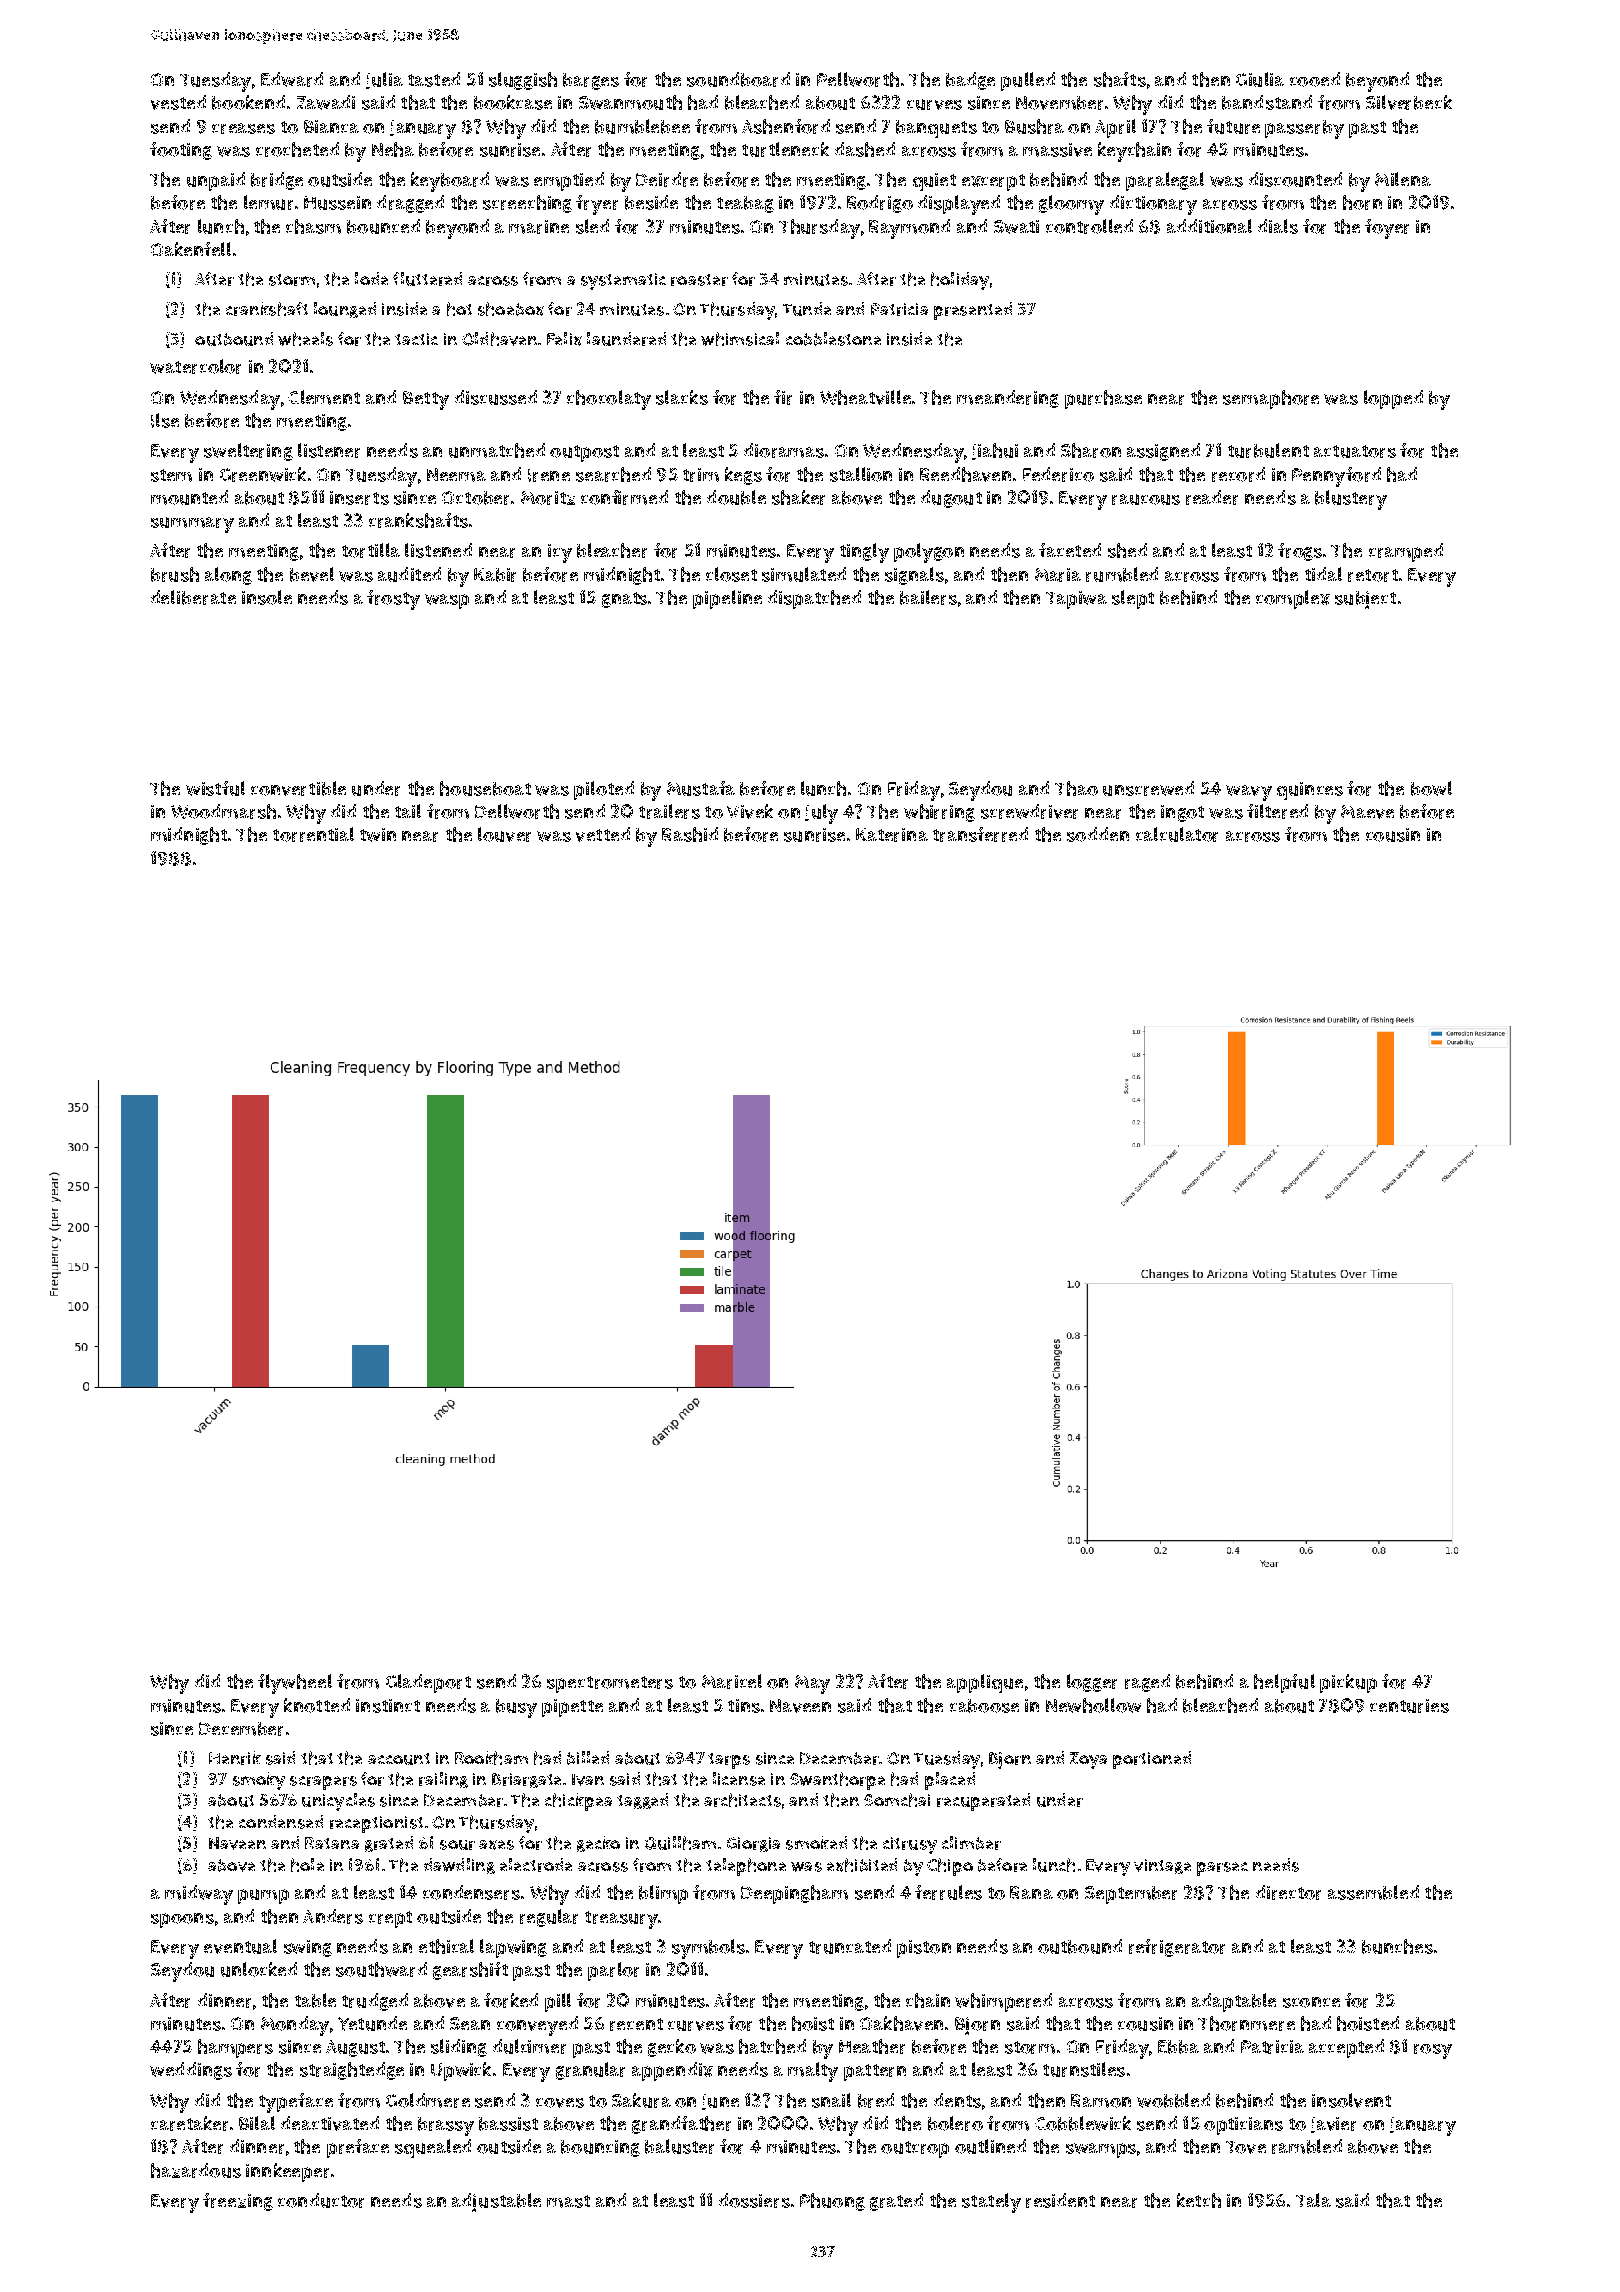 The image size is (1620, 2292). What do you see at coordinates (1103, 399) in the screenshot?
I see `purchase` at bounding box center [1103, 399].
